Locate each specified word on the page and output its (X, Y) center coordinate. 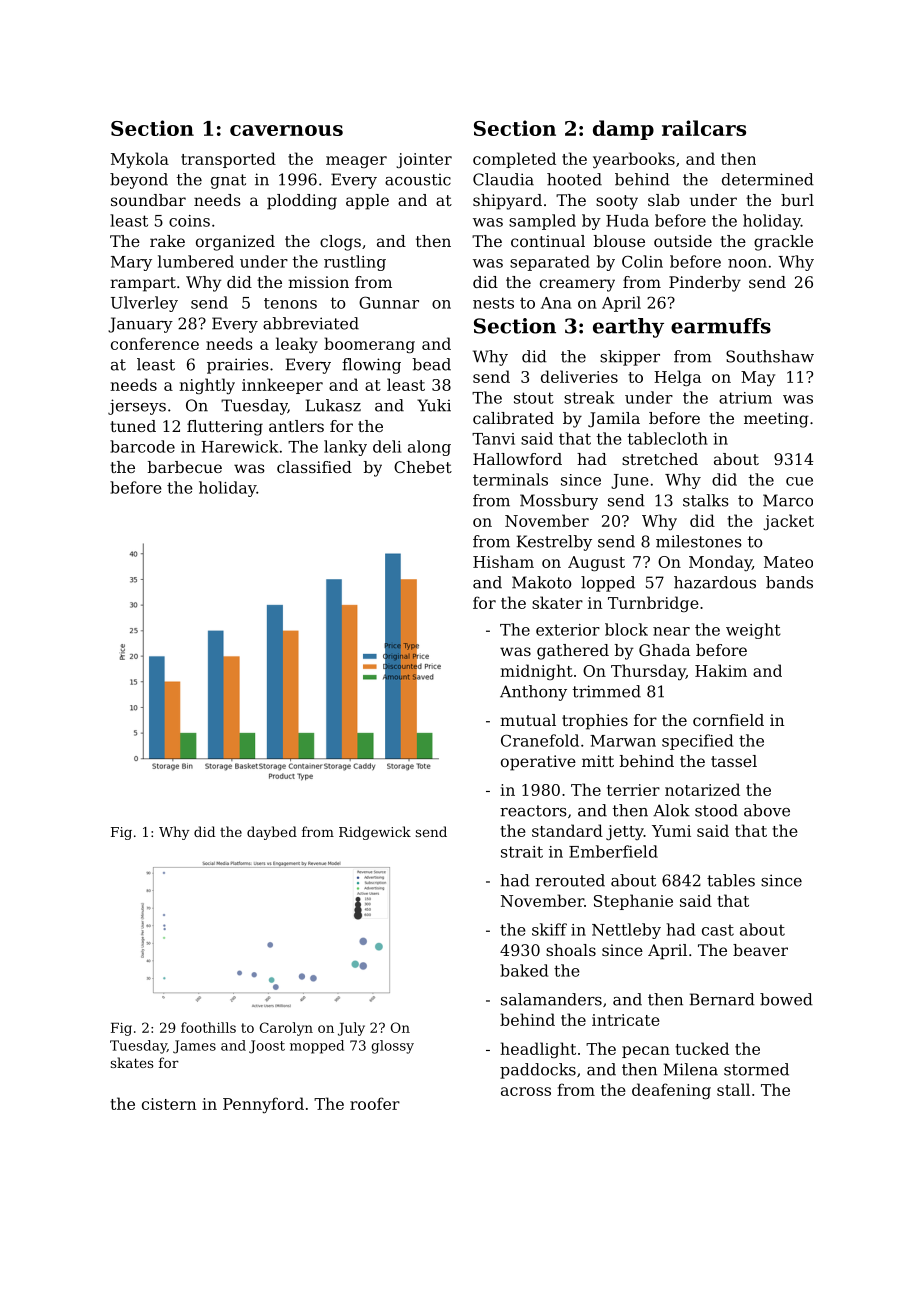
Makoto (542, 582)
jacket (788, 522)
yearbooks (634, 160)
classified (314, 467)
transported (228, 160)
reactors (533, 811)
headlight (538, 1050)
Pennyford (263, 1105)
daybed (272, 833)
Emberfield (613, 851)
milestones (699, 541)
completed (514, 160)
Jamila (614, 420)
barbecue (185, 467)
